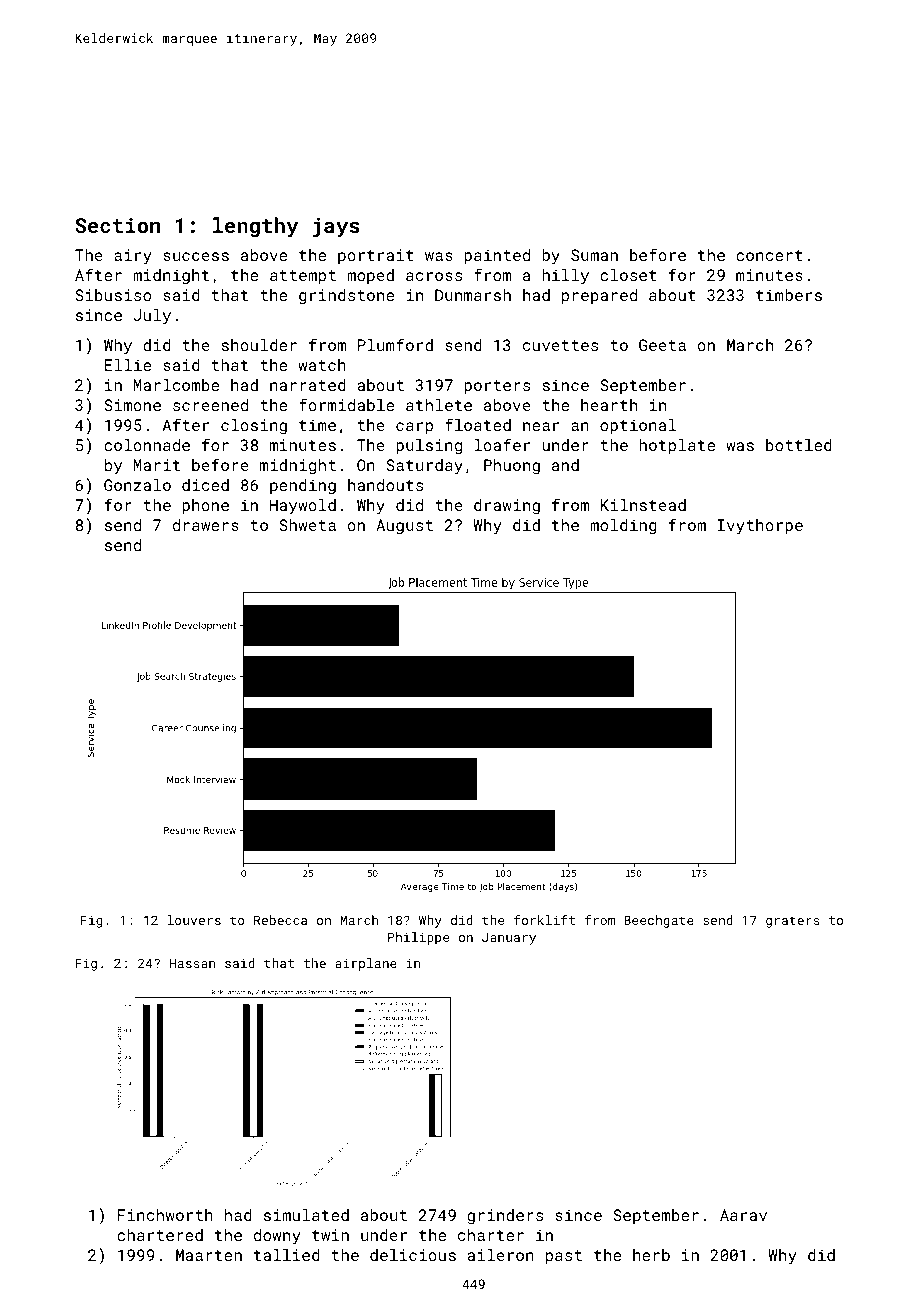 Image resolution: width=924 pixels, height=1314 pixels. I want to click on floated, so click(478, 424).
